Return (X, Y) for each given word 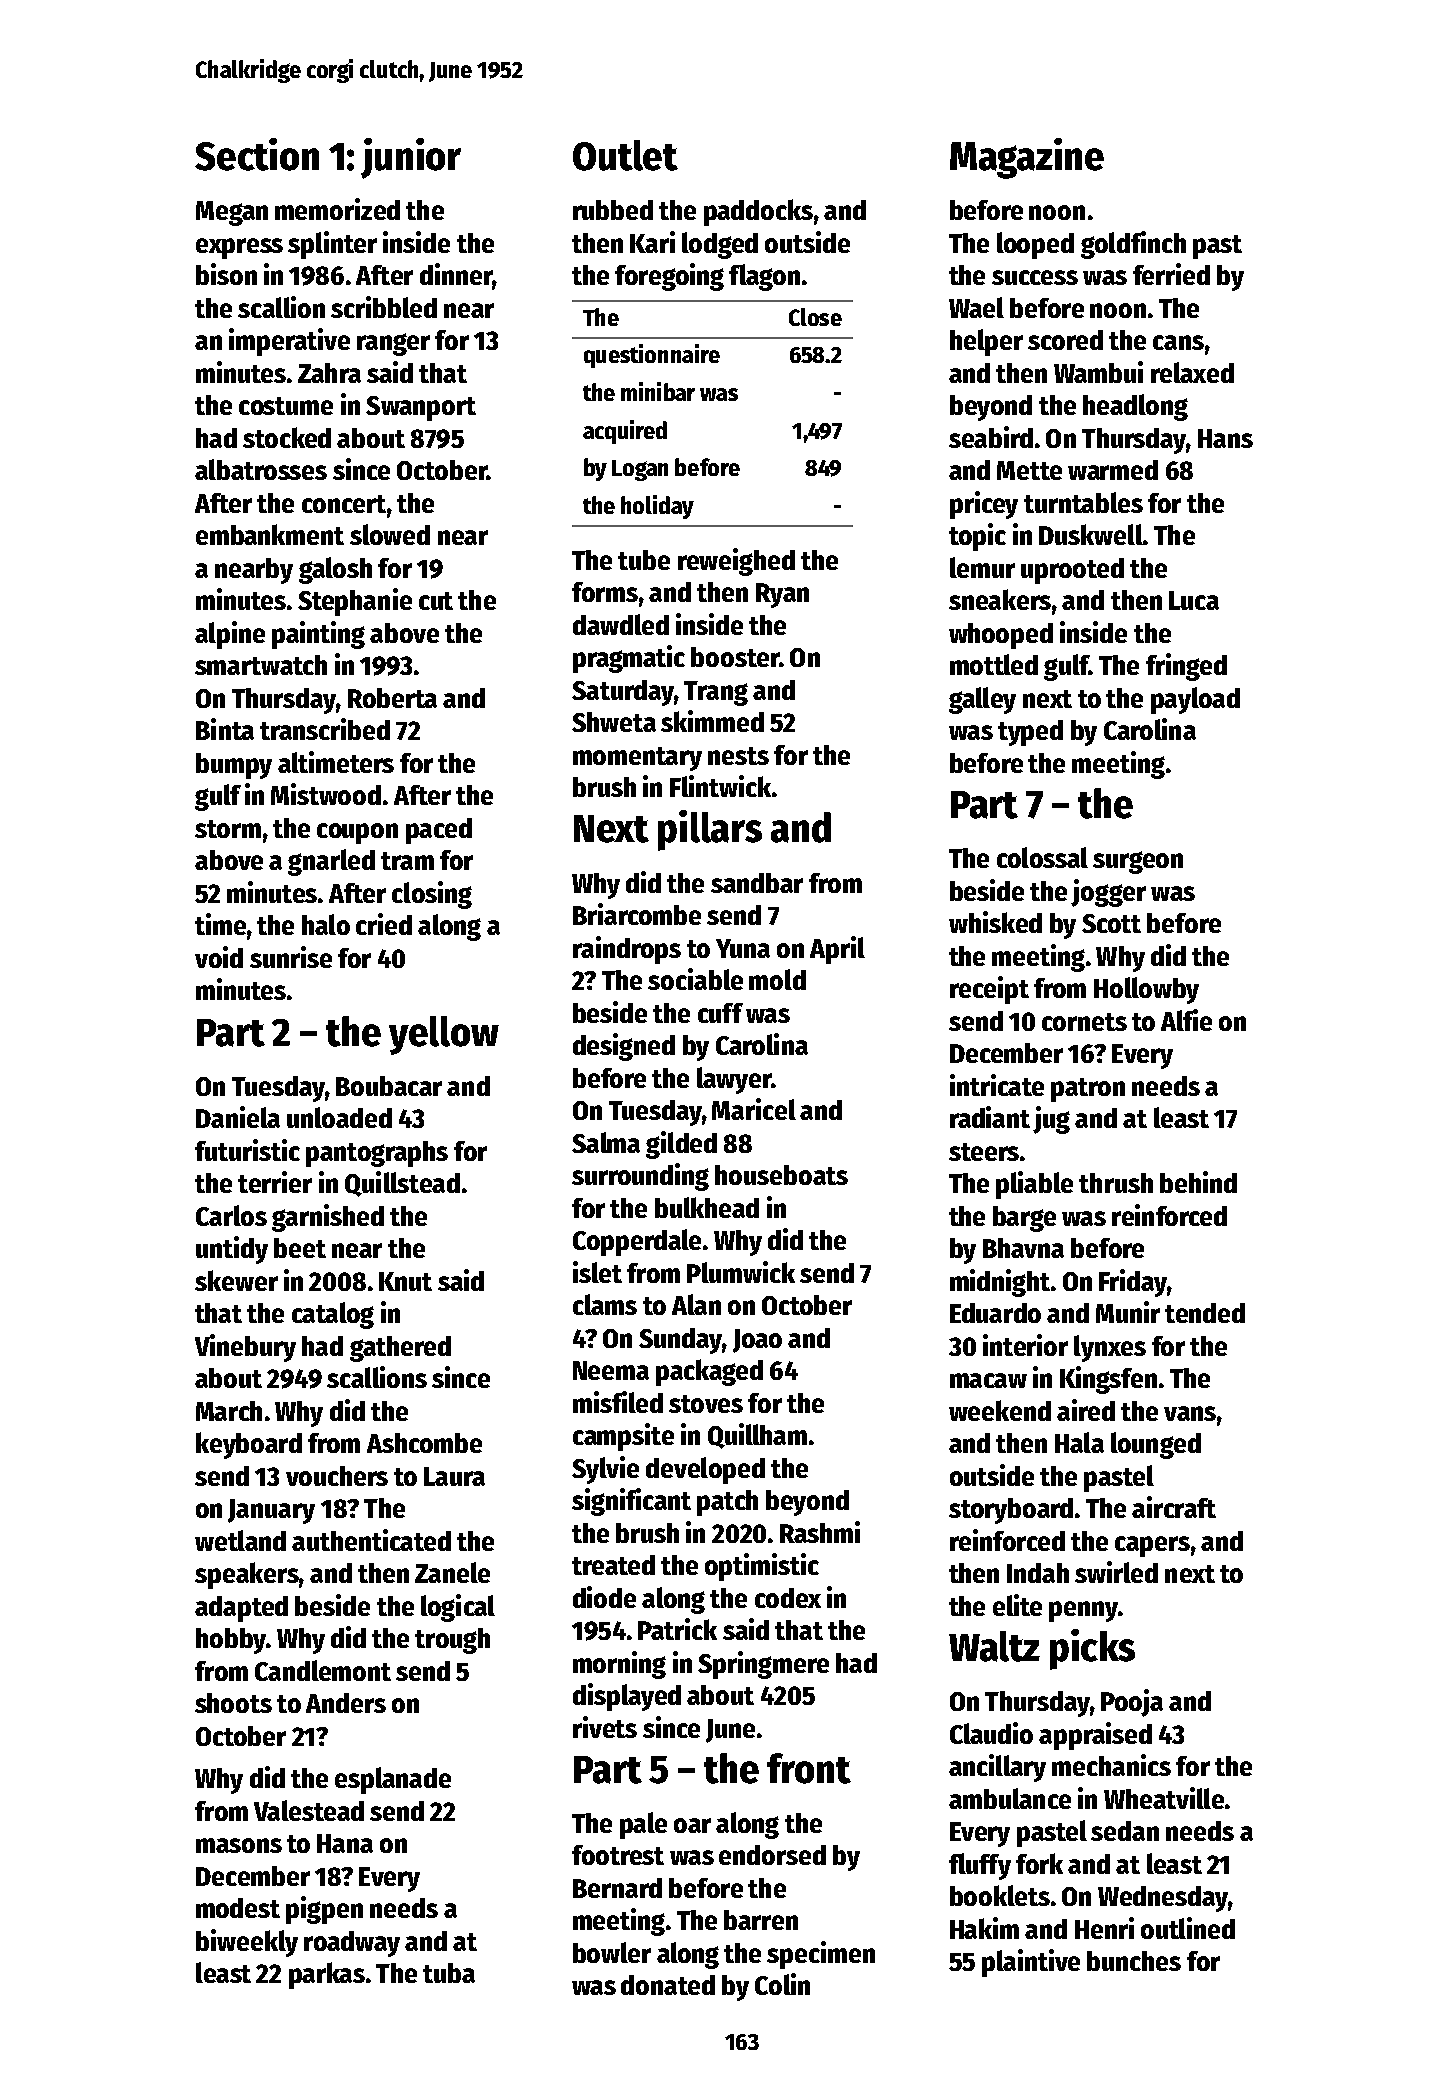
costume (286, 406)
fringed (1186, 667)
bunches (1134, 1961)
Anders (346, 1703)
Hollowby (1146, 990)
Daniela (238, 1117)
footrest (618, 1855)
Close (815, 317)
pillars (710, 830)
